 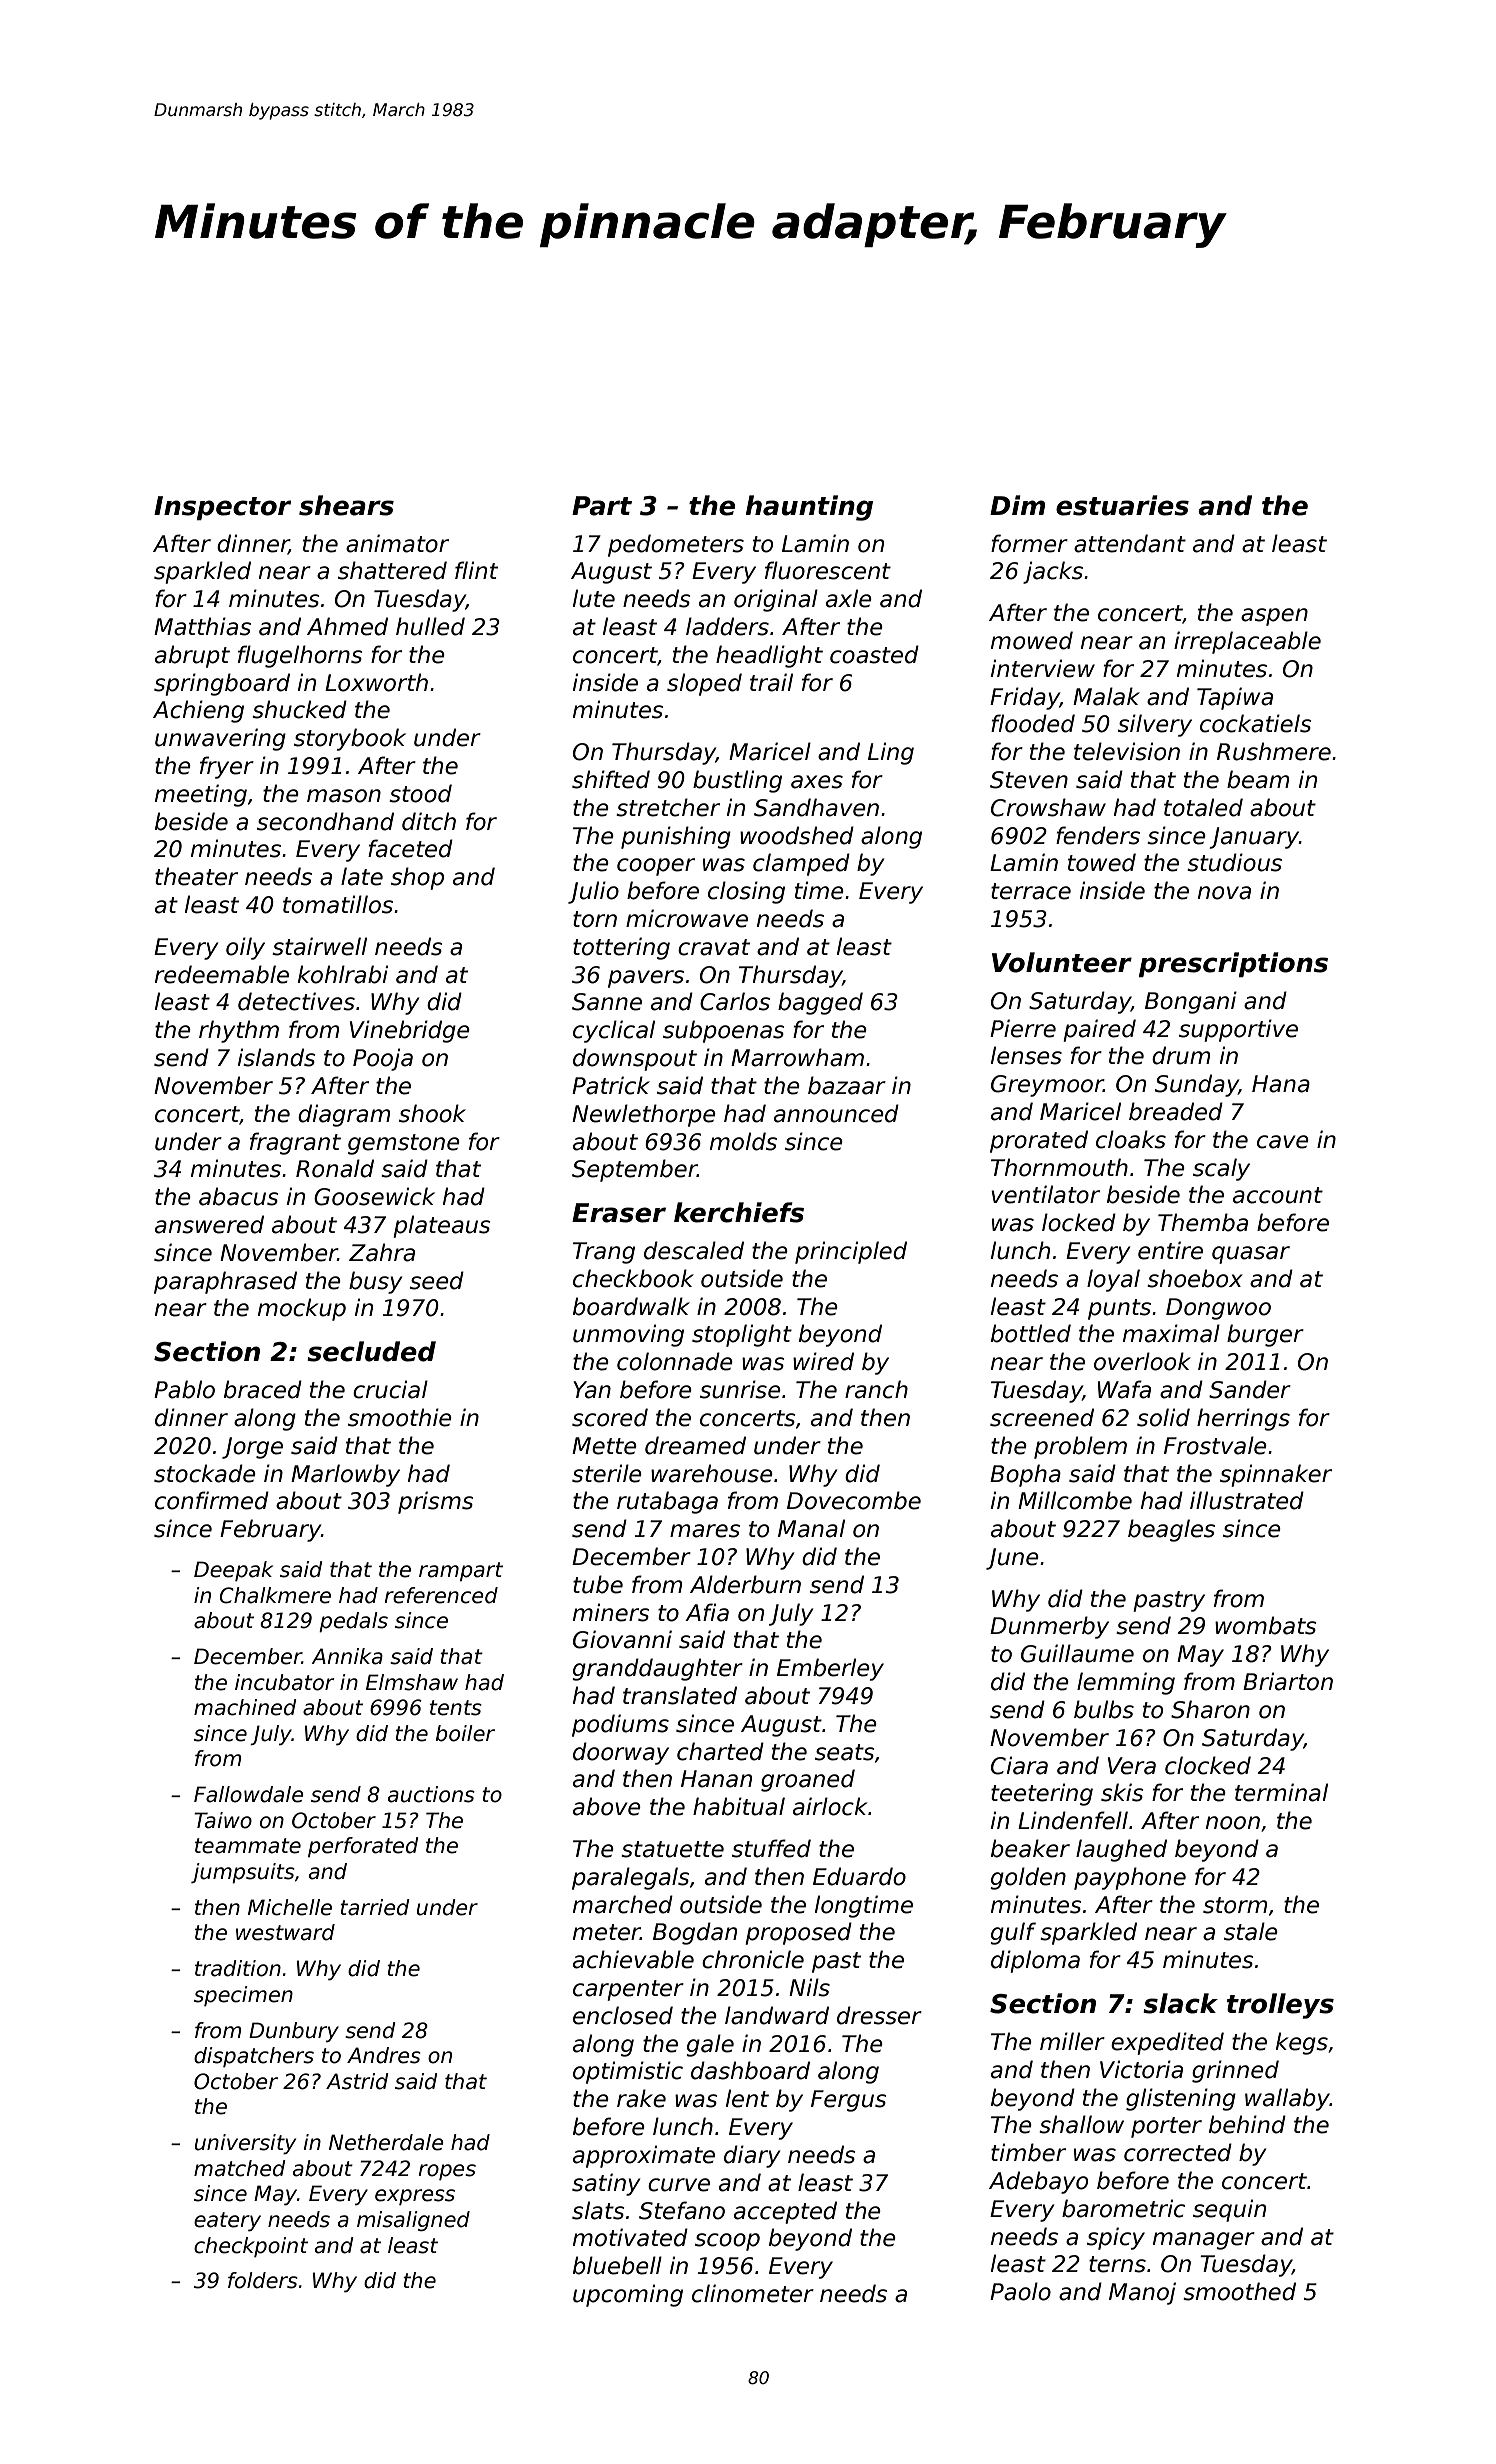 I want to click on folders, so click(x=263, y=2280).
